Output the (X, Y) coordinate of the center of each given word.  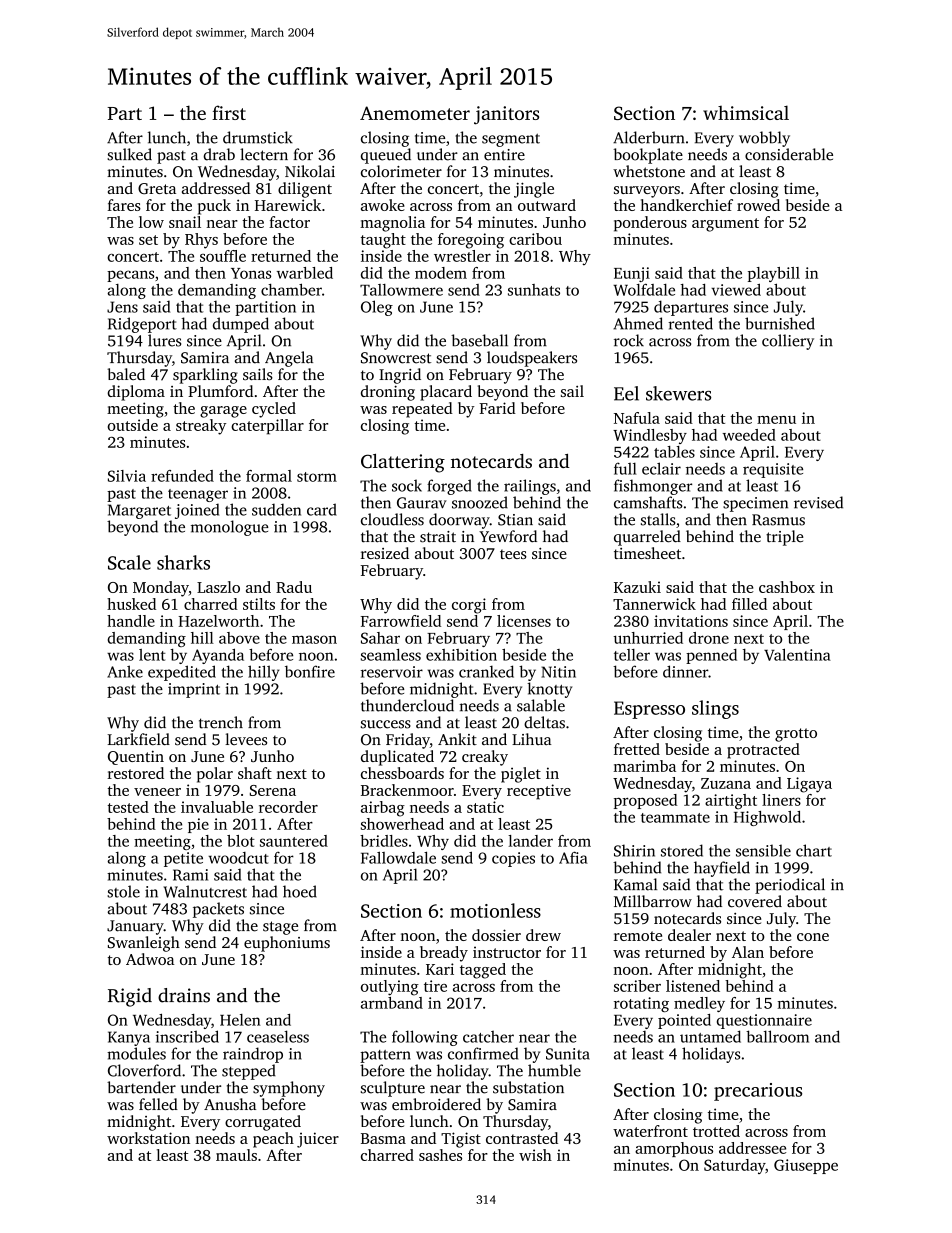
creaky (485, 758)
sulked (129, 154)
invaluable (217, 807)
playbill (774, 274)
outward (547, 205)
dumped (241, 325)
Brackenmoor (407, 790)
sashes (440, 1155)
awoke (383, 205)
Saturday (734, 1166)
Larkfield (138, 739)
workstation (148, 1138)
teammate (675, 818)
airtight (731, 801)
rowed (758, 205)
